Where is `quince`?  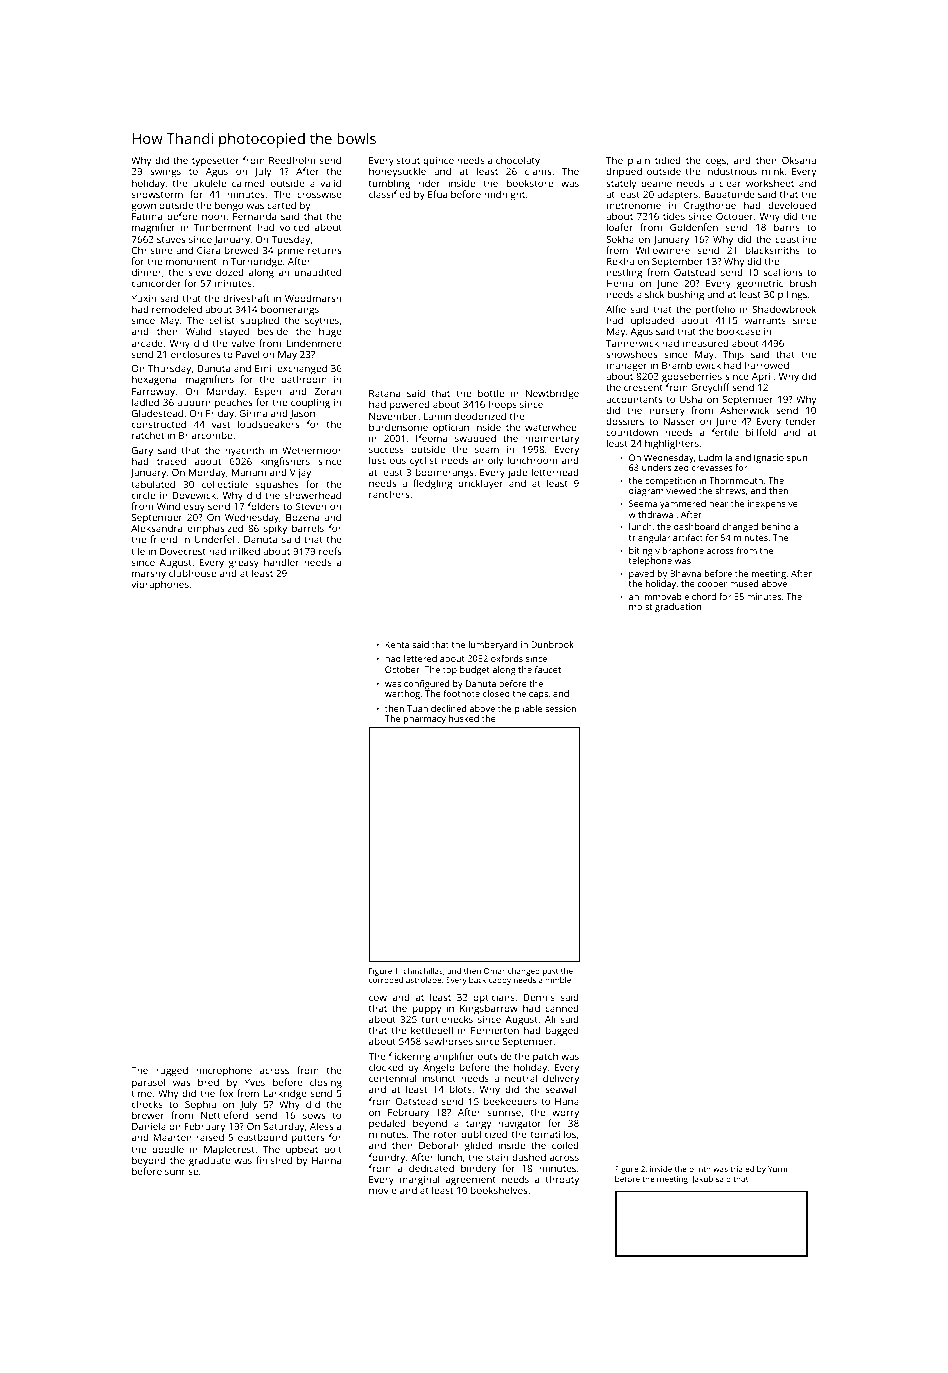
quince is located at coordinates (438, 162).
